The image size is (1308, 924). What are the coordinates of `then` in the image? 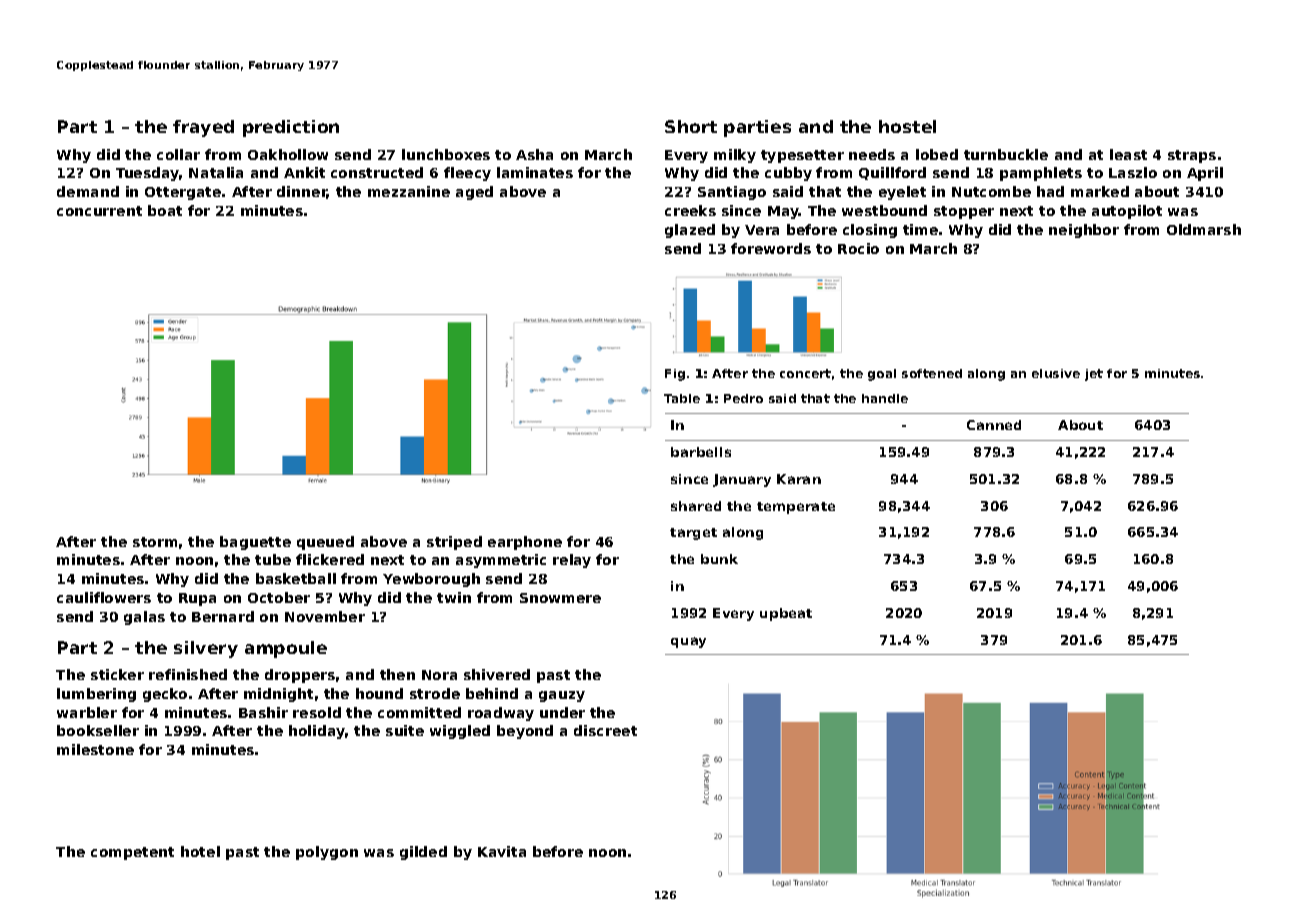 It's located at (397, 674).
